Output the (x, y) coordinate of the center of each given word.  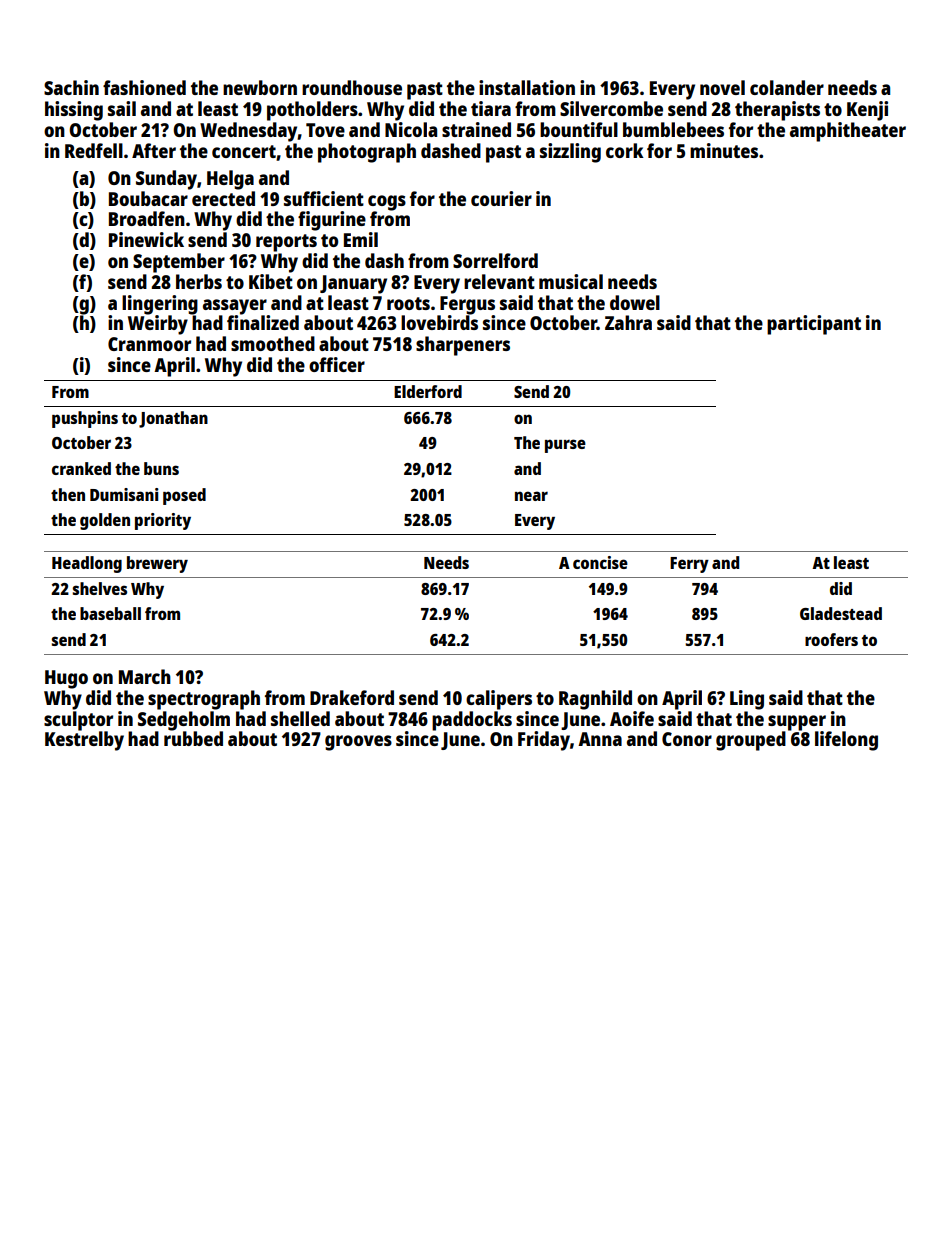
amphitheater (848, 132)
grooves (358, 743)
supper (797, 723)
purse (565, 446)
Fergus (467, 305)
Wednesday (249, 132)
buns (161, 468)
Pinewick (146, 239)
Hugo (66, 679)
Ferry (689, 565)
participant (814, 325)
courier (501, 198)
